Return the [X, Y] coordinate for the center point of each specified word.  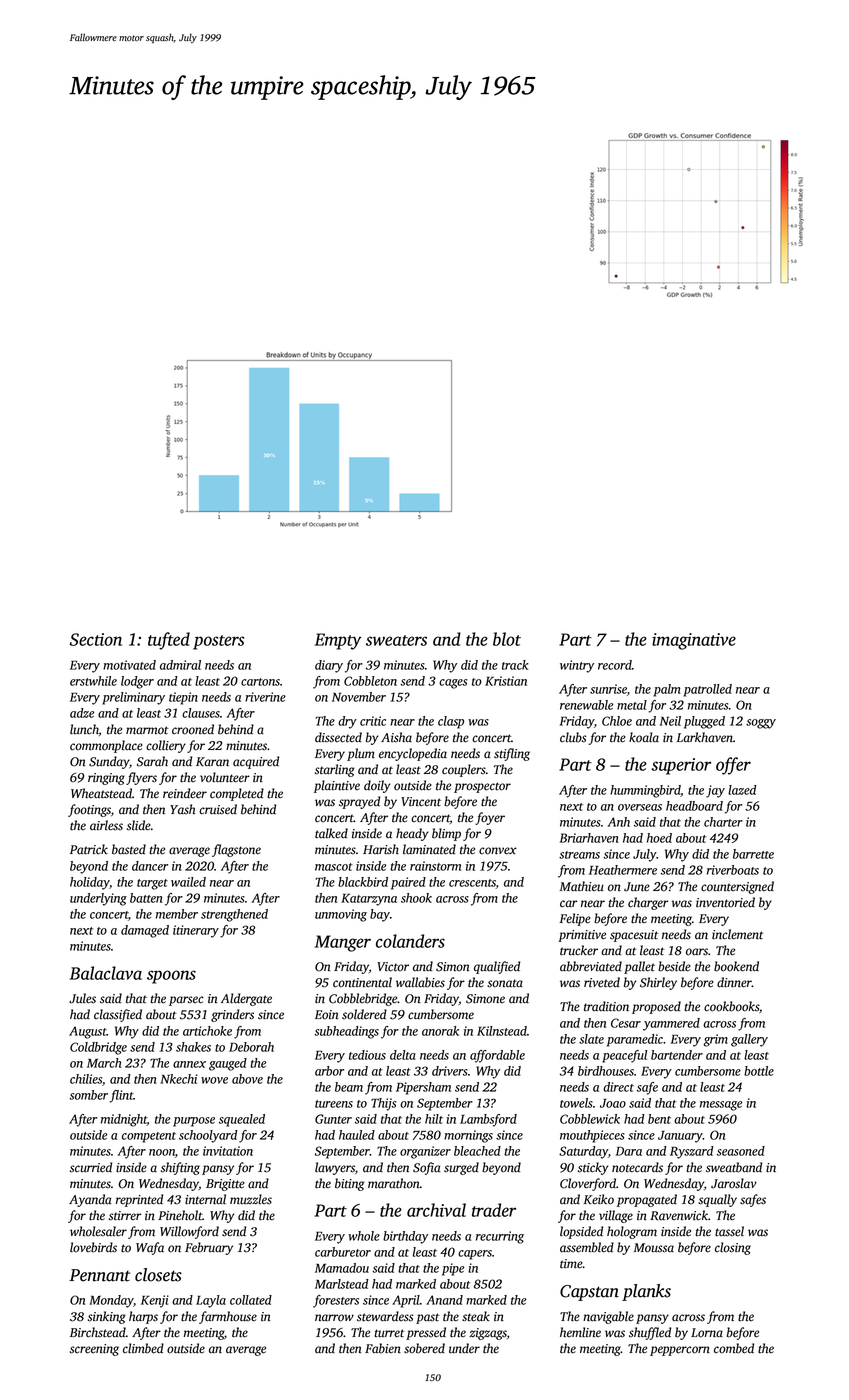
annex [189, 1064]
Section [96, 639]
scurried [91, 1167]
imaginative [694, 641]
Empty [338, 641]
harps [143, 1317]
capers [475, 1255]
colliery [166, 746]
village [616, 1216]
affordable [497, 1056]
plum [361, 754]
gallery [749, 1040]
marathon [394, 1183]
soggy [761, 724]
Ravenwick [679, 1215]
